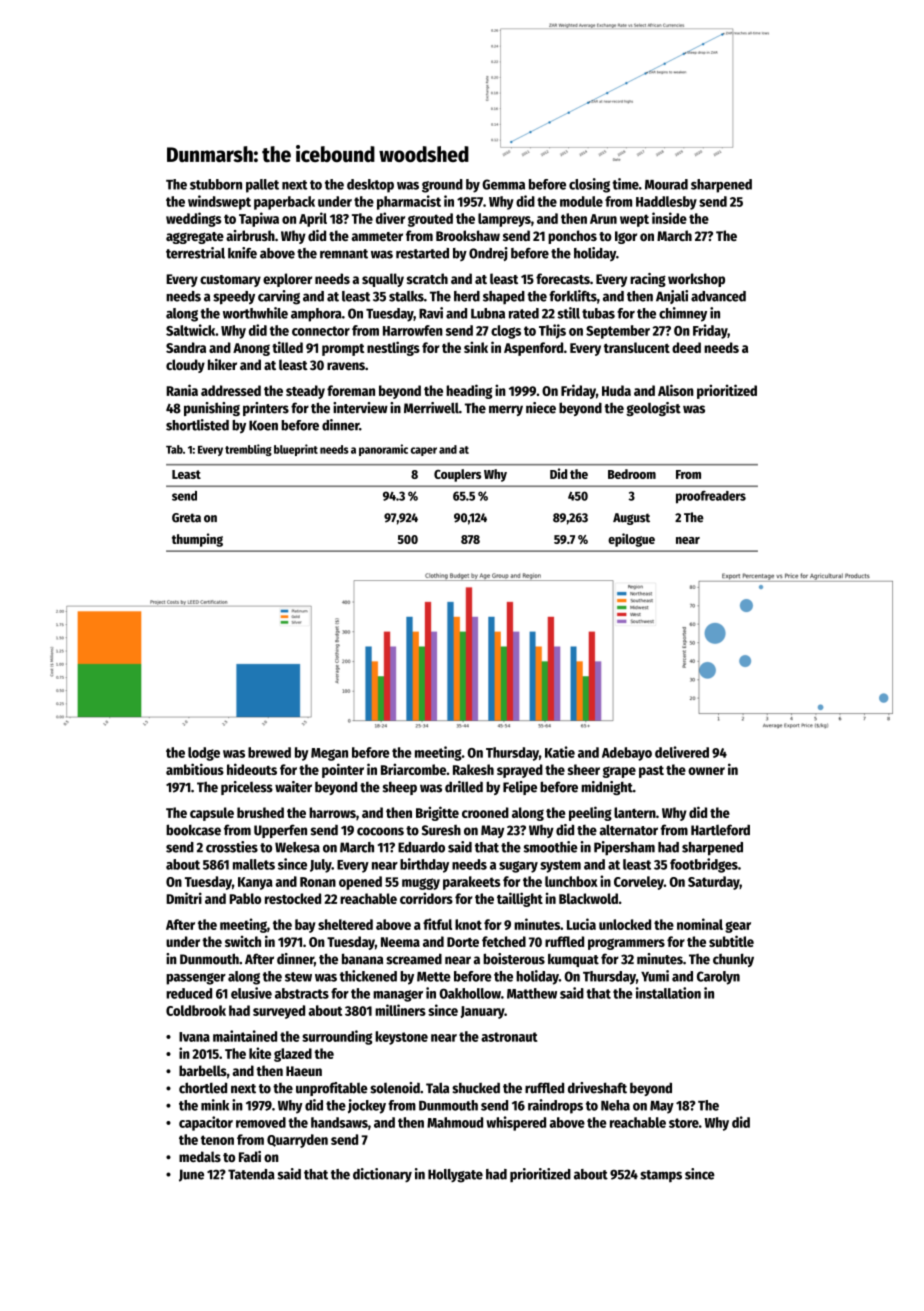 Image resolution: width=924 pixels, height=1311 pixels. I want to click on thumping, so click(197, 540).
